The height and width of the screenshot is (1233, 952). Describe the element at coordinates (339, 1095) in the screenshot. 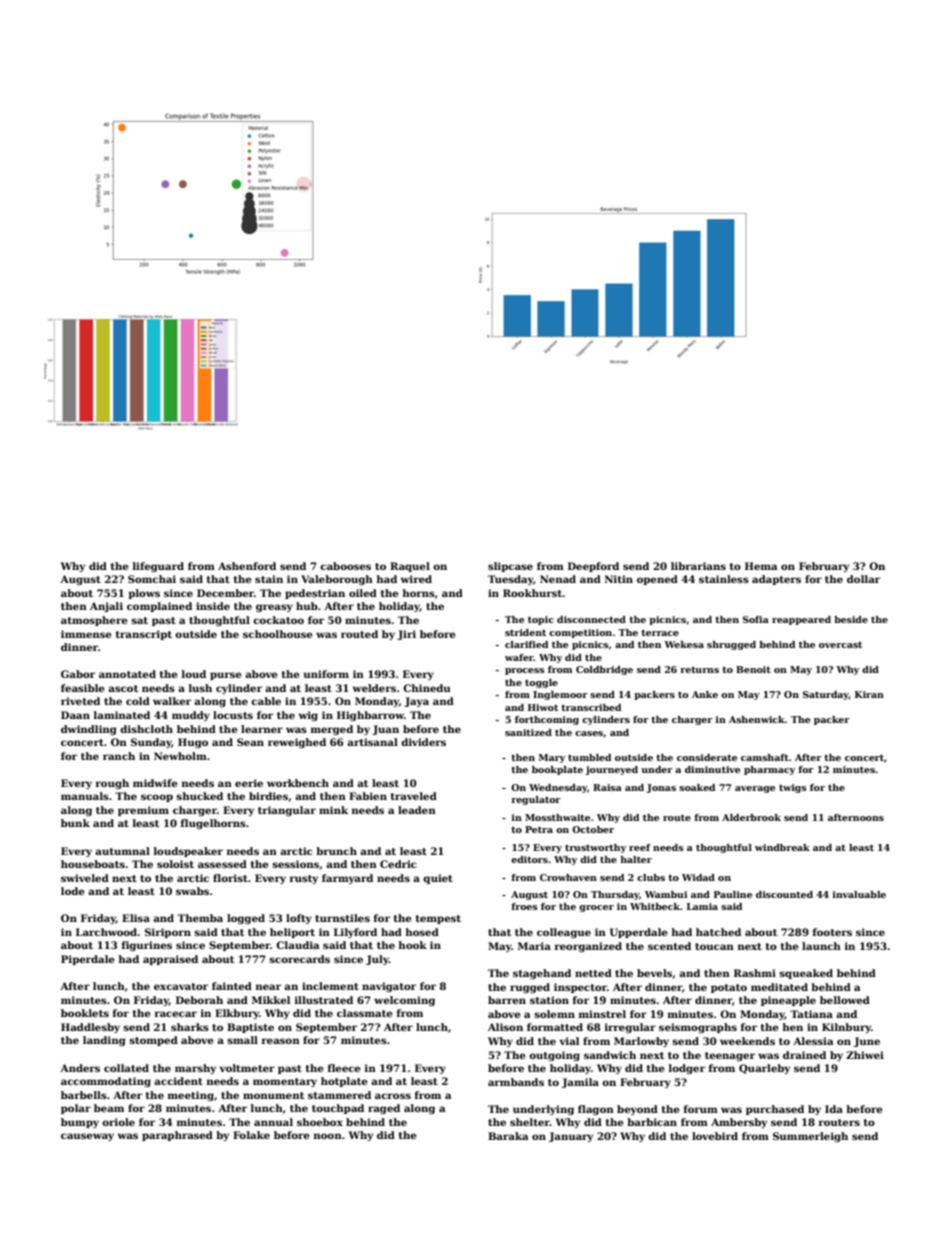

I see `stammered` at that location.
